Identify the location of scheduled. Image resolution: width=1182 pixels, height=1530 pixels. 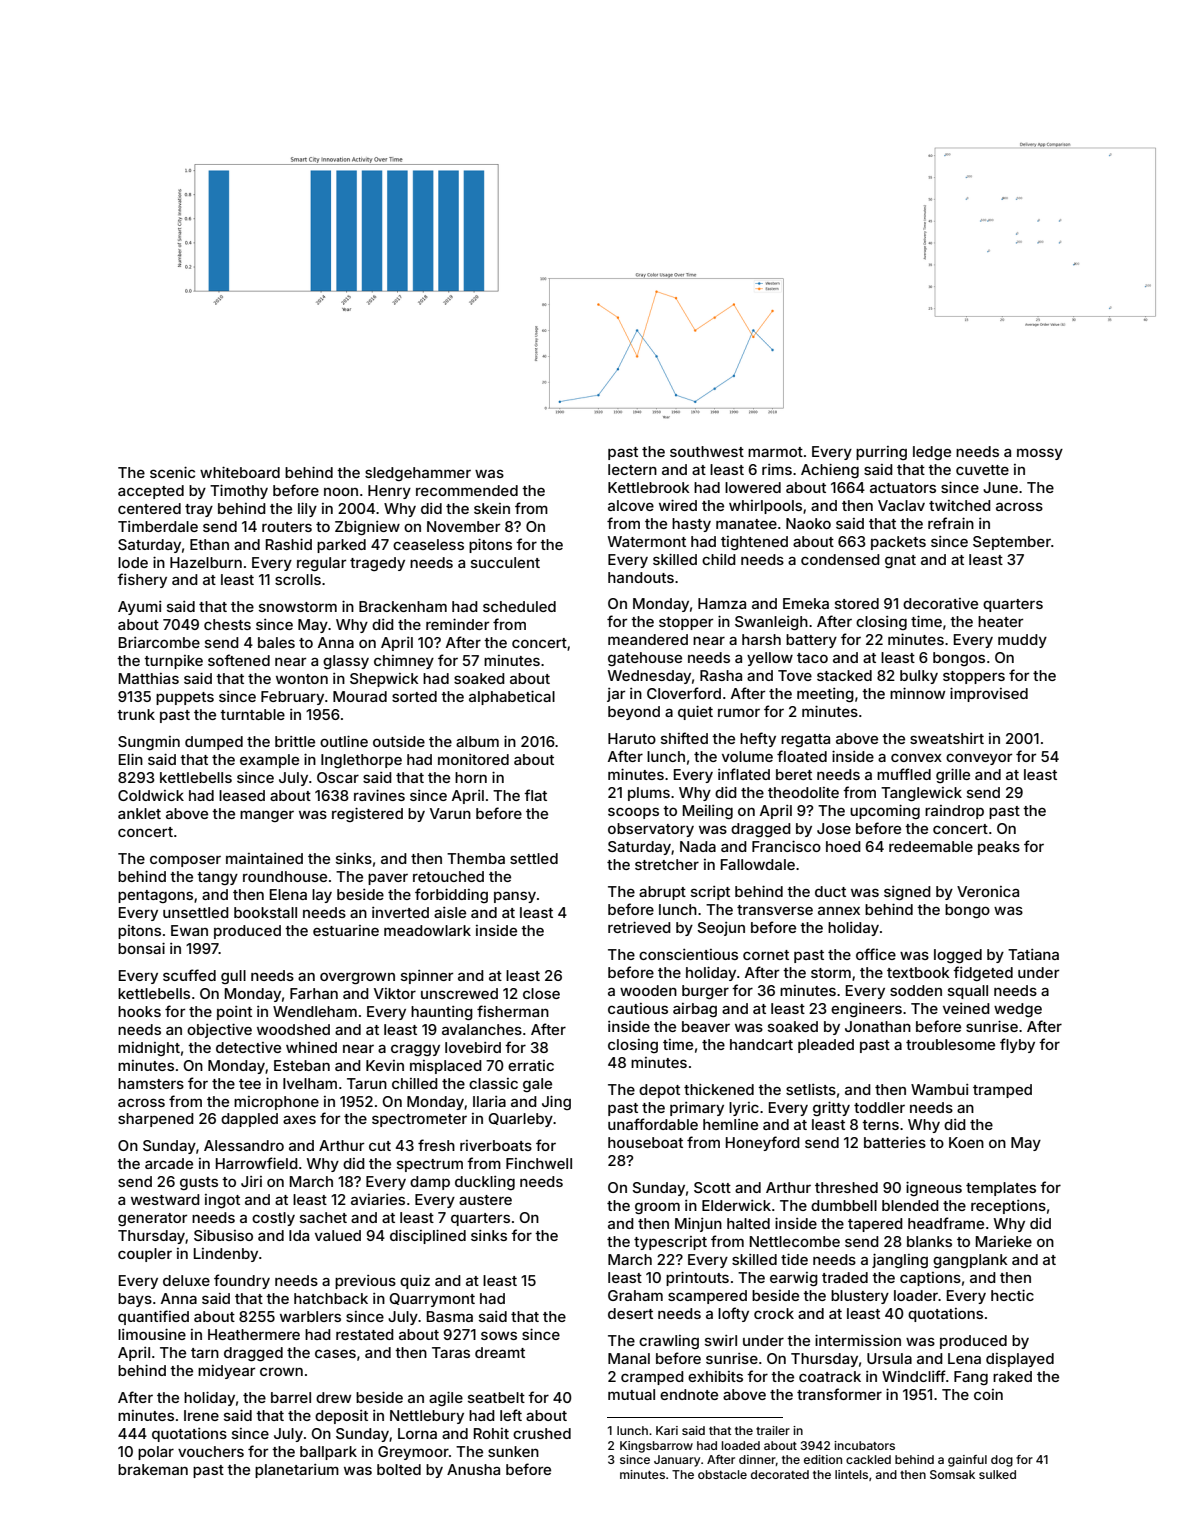
(519, 606).
